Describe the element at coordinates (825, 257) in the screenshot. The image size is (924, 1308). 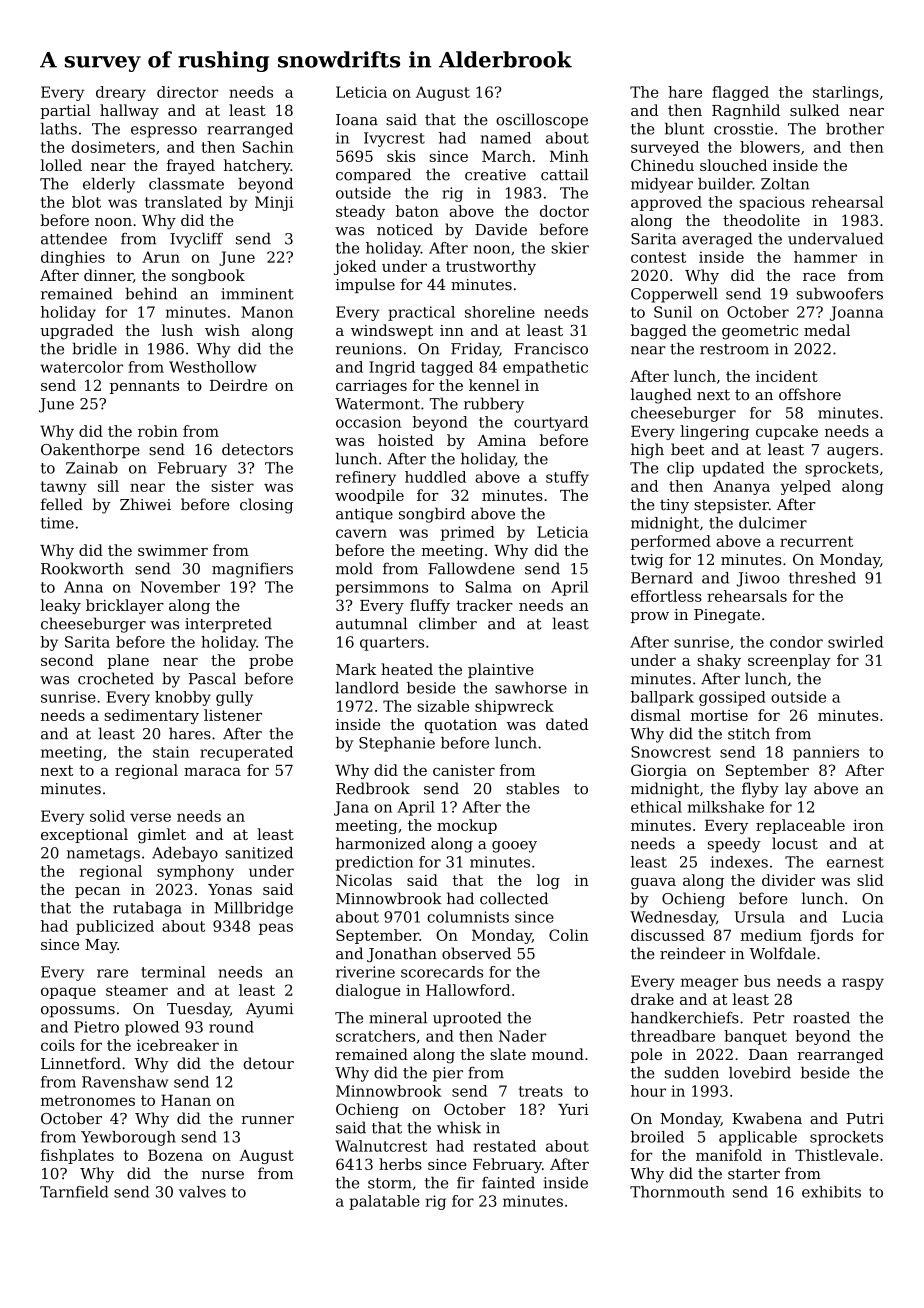
I see `hammer` at that location.
